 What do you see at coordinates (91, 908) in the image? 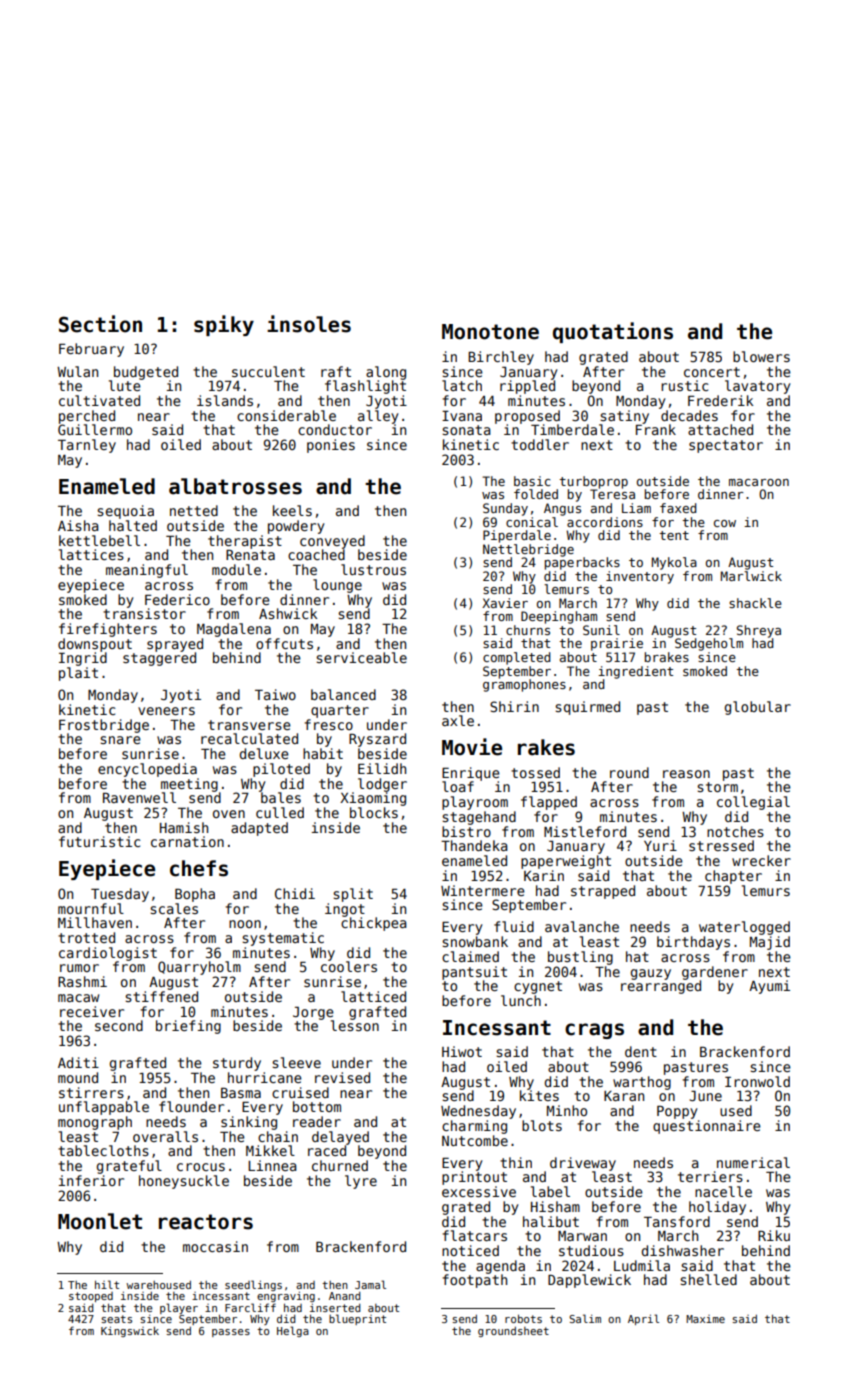
I see `mournful` at bounding box center [91, 908].
